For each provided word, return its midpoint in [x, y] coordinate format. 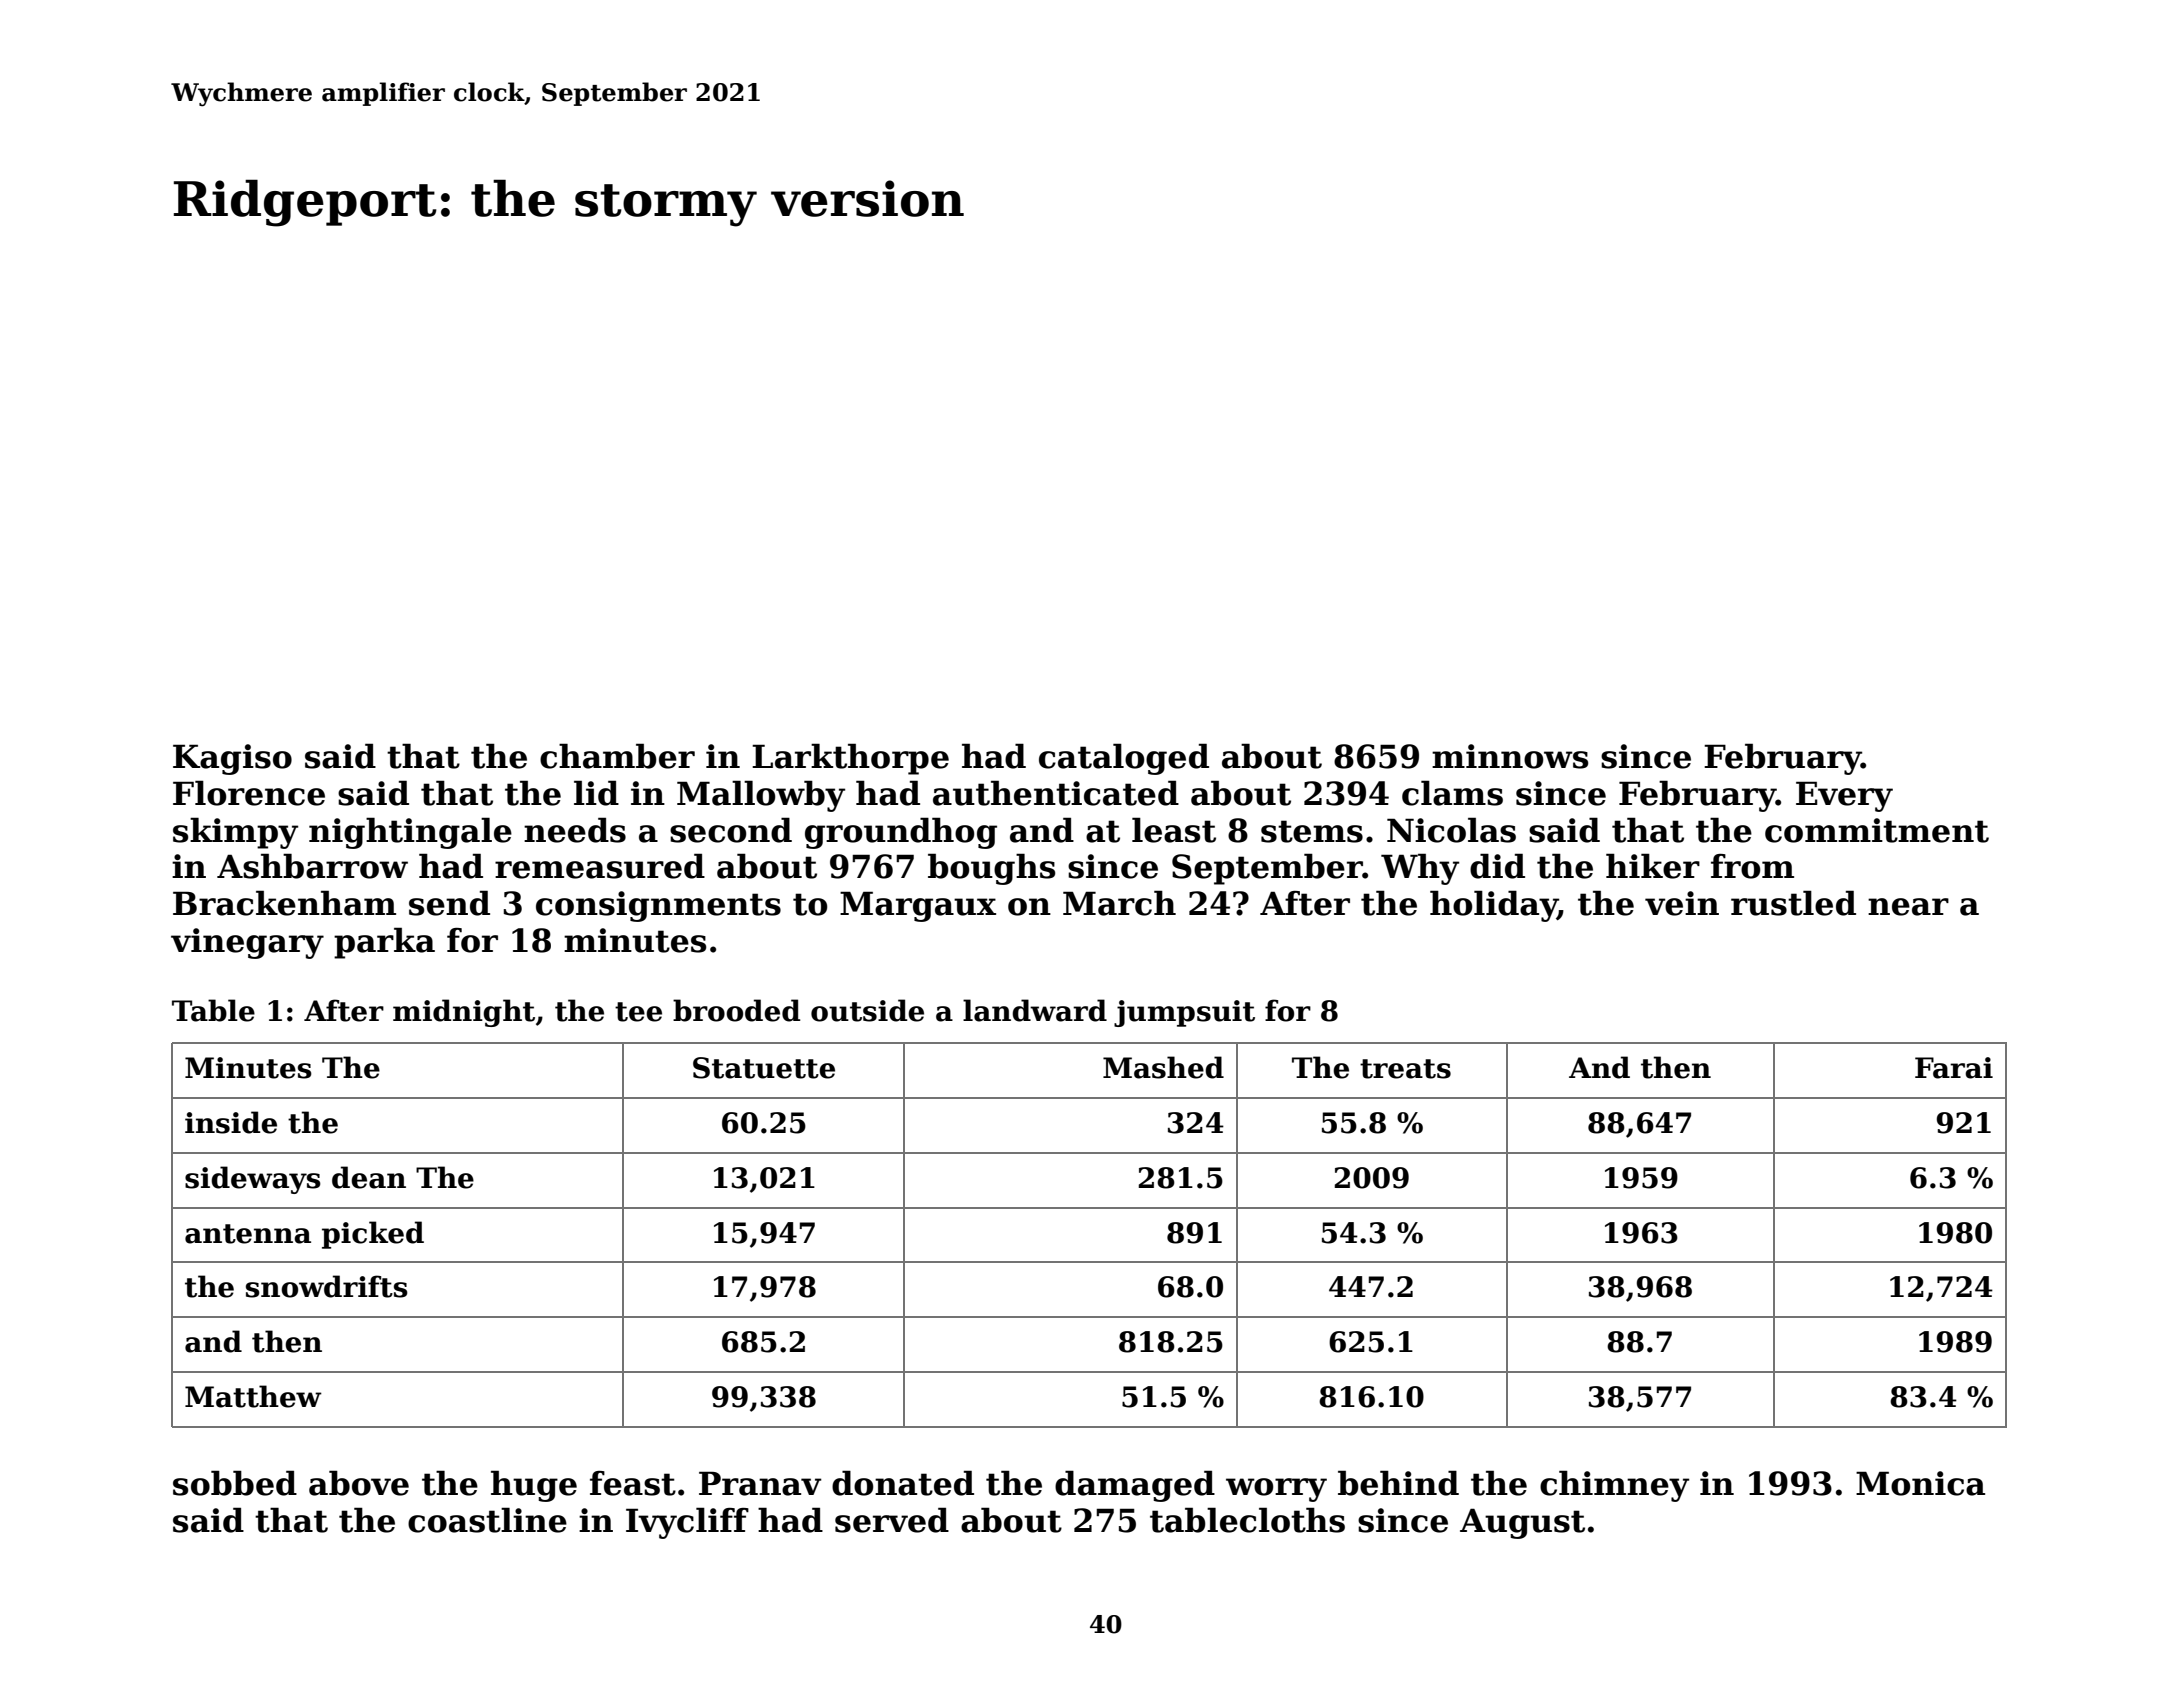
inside [231, 1122]
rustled [1793, 903]
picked [373, 1235]
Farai [1954, 1068]
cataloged [1124, 759]
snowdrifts [327, 1286]
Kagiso [232, 759]
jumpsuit [1184, 1013]
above [359, 1483]
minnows [1510, 756]
